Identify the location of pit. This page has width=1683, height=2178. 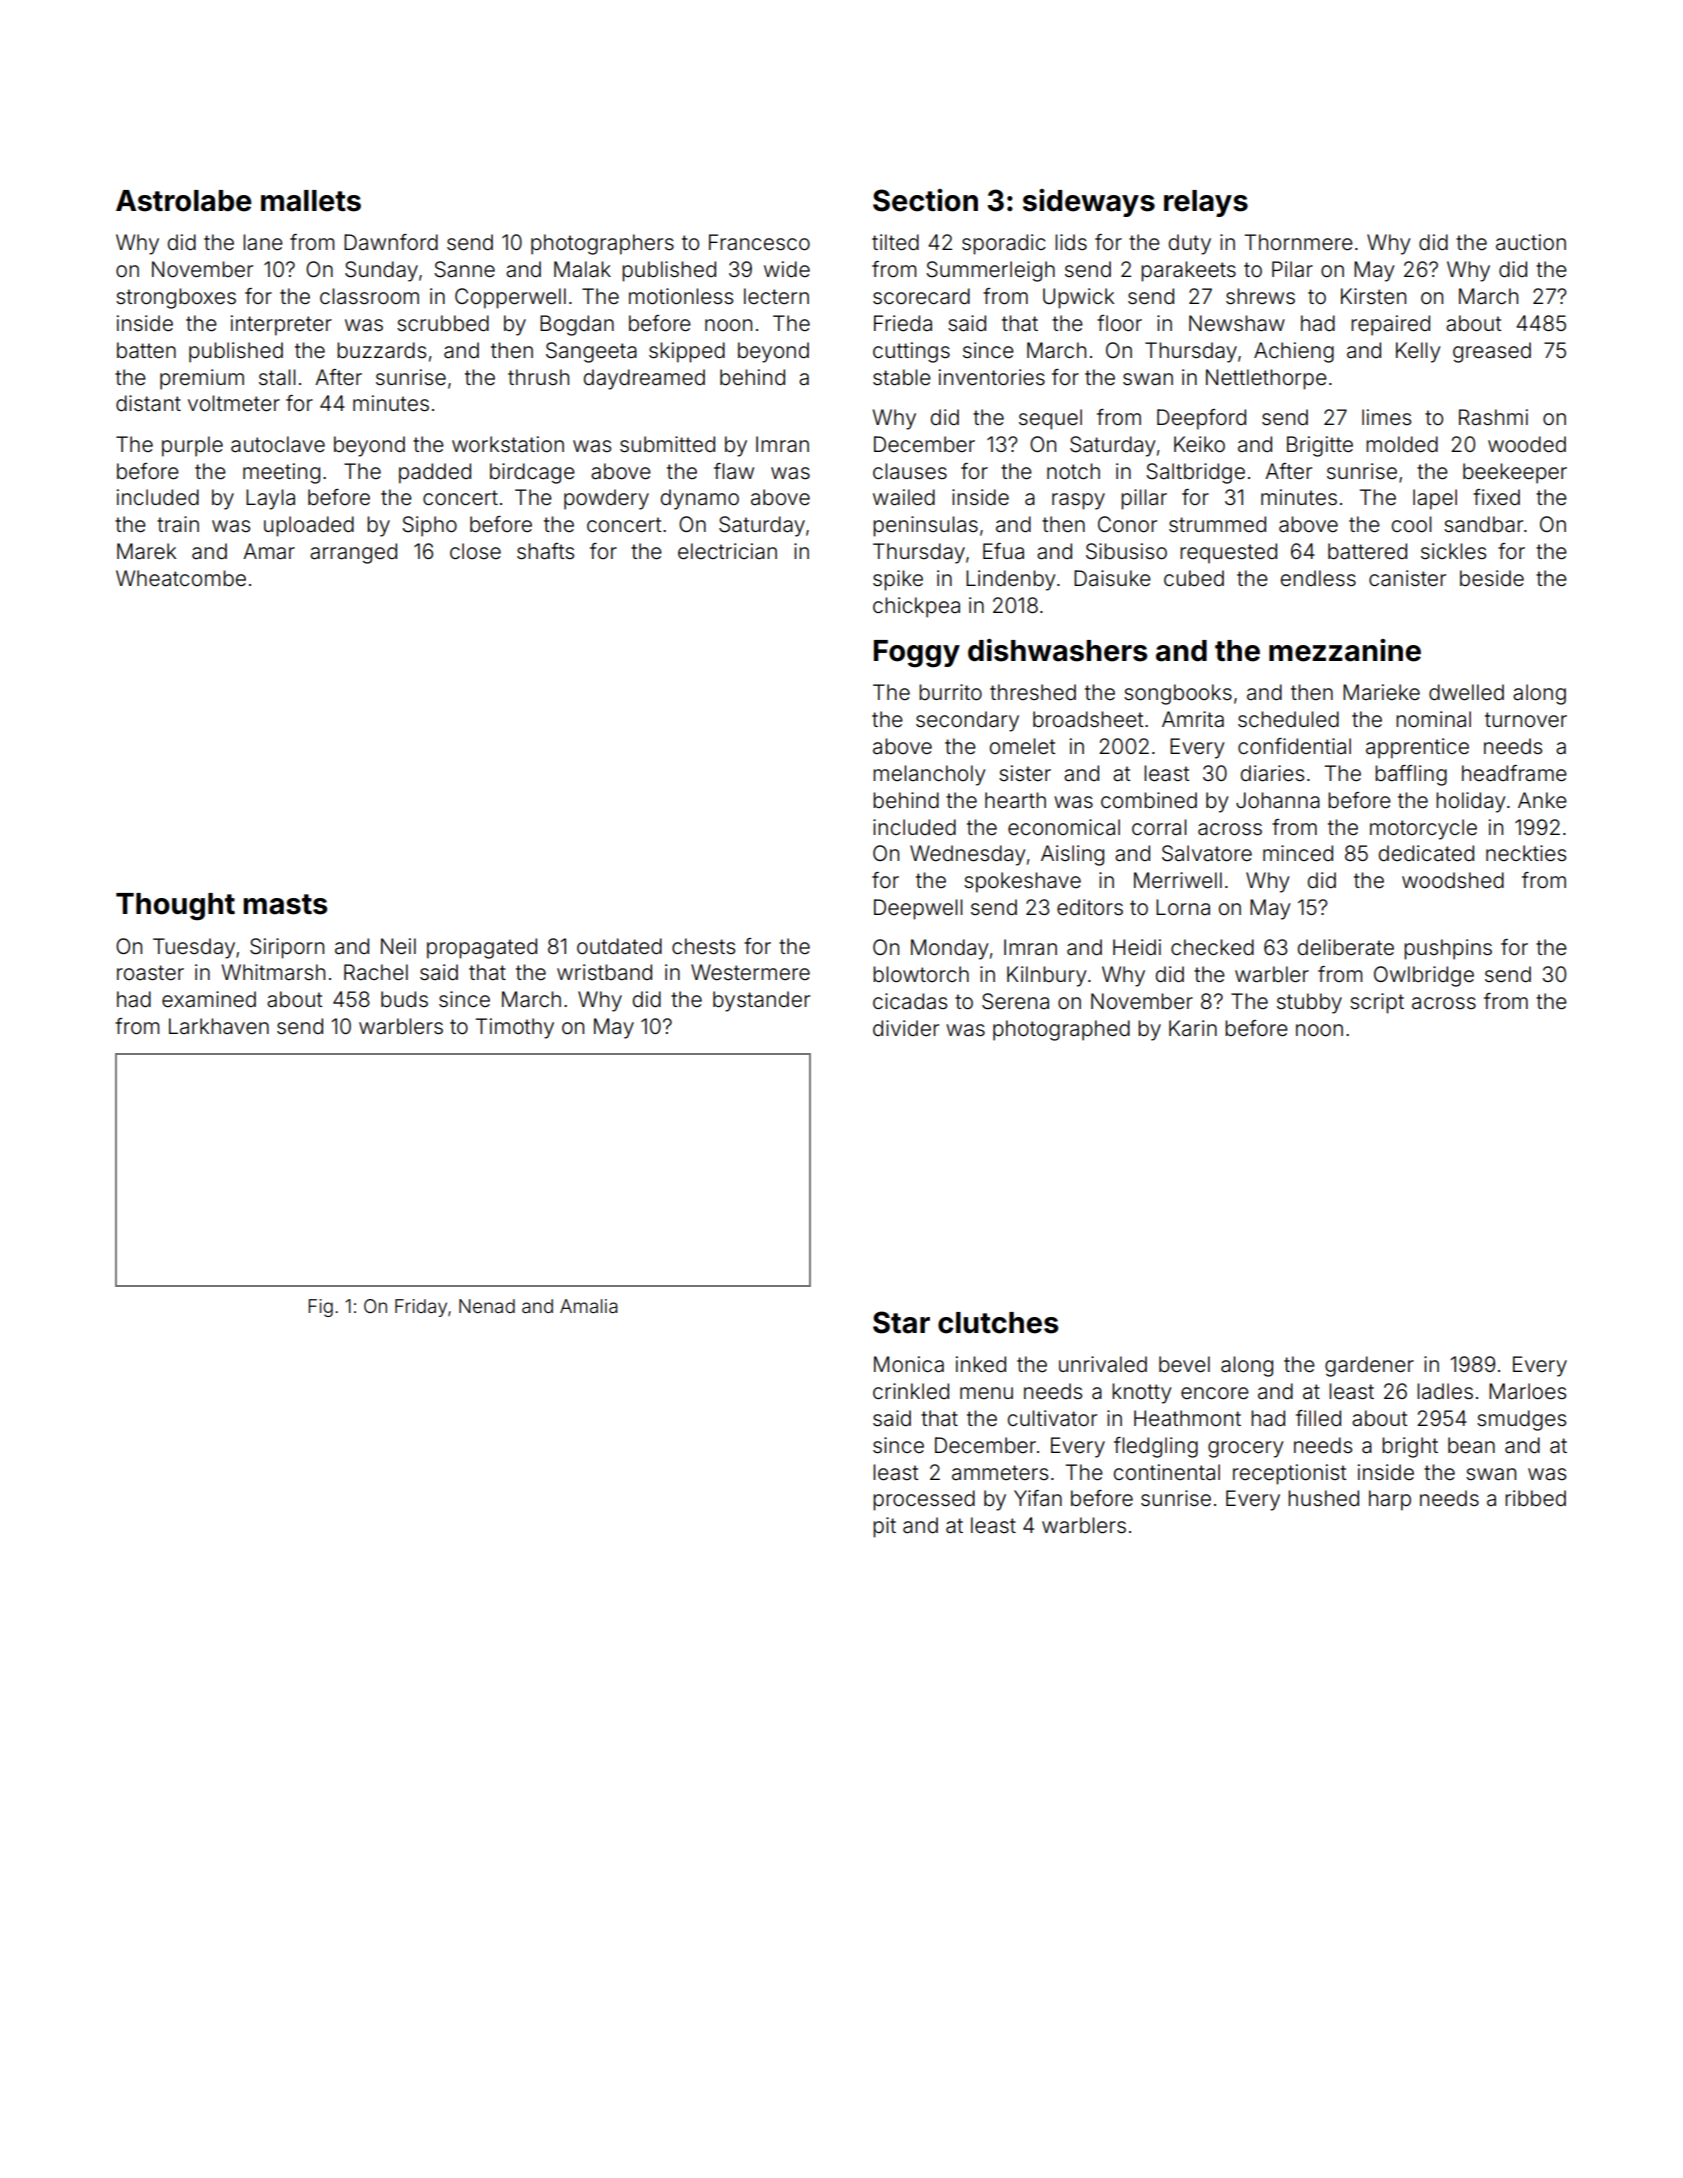
(884, 1527).
